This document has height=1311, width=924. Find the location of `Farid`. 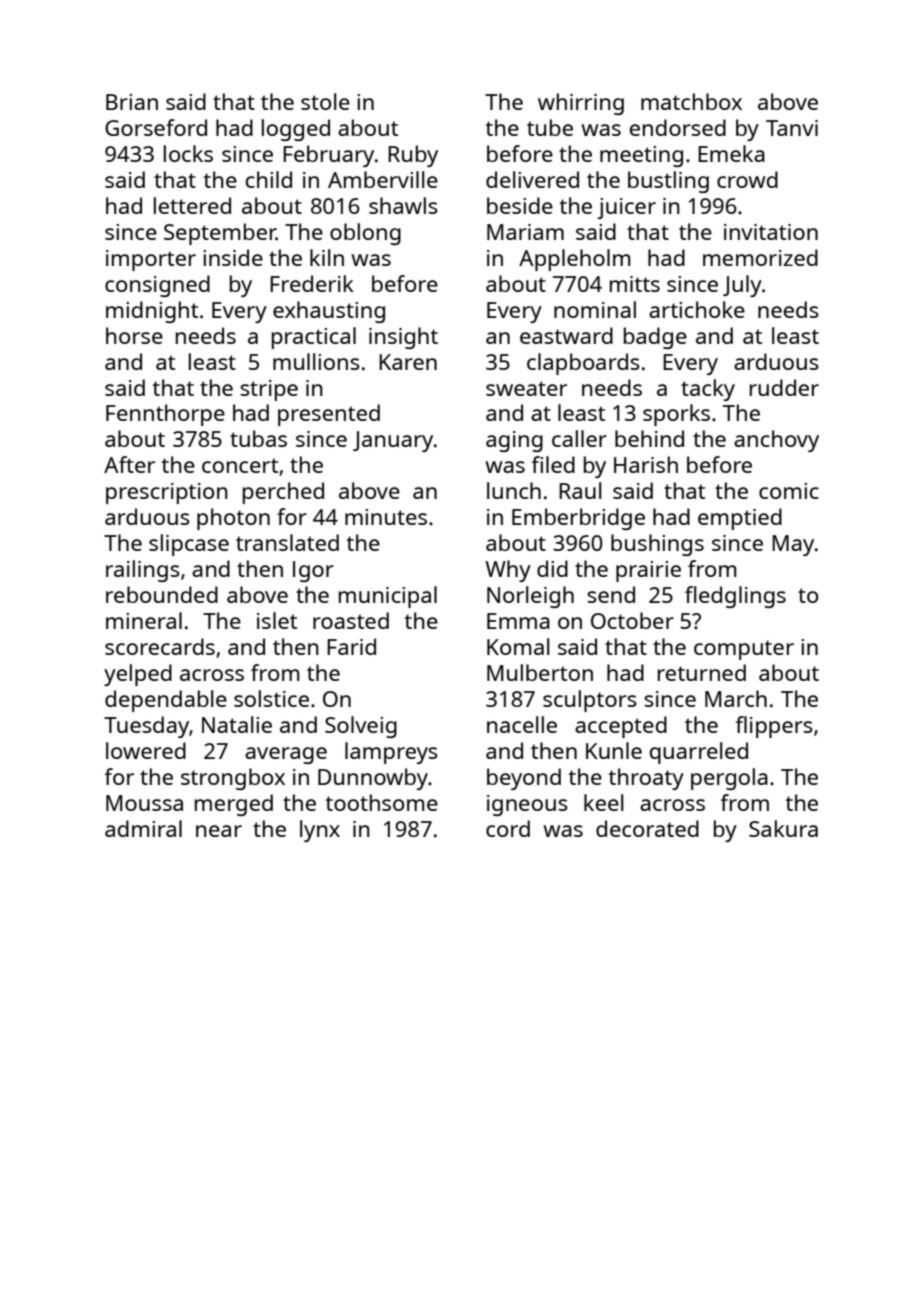

Farid is located at coordinates (351, 646).
